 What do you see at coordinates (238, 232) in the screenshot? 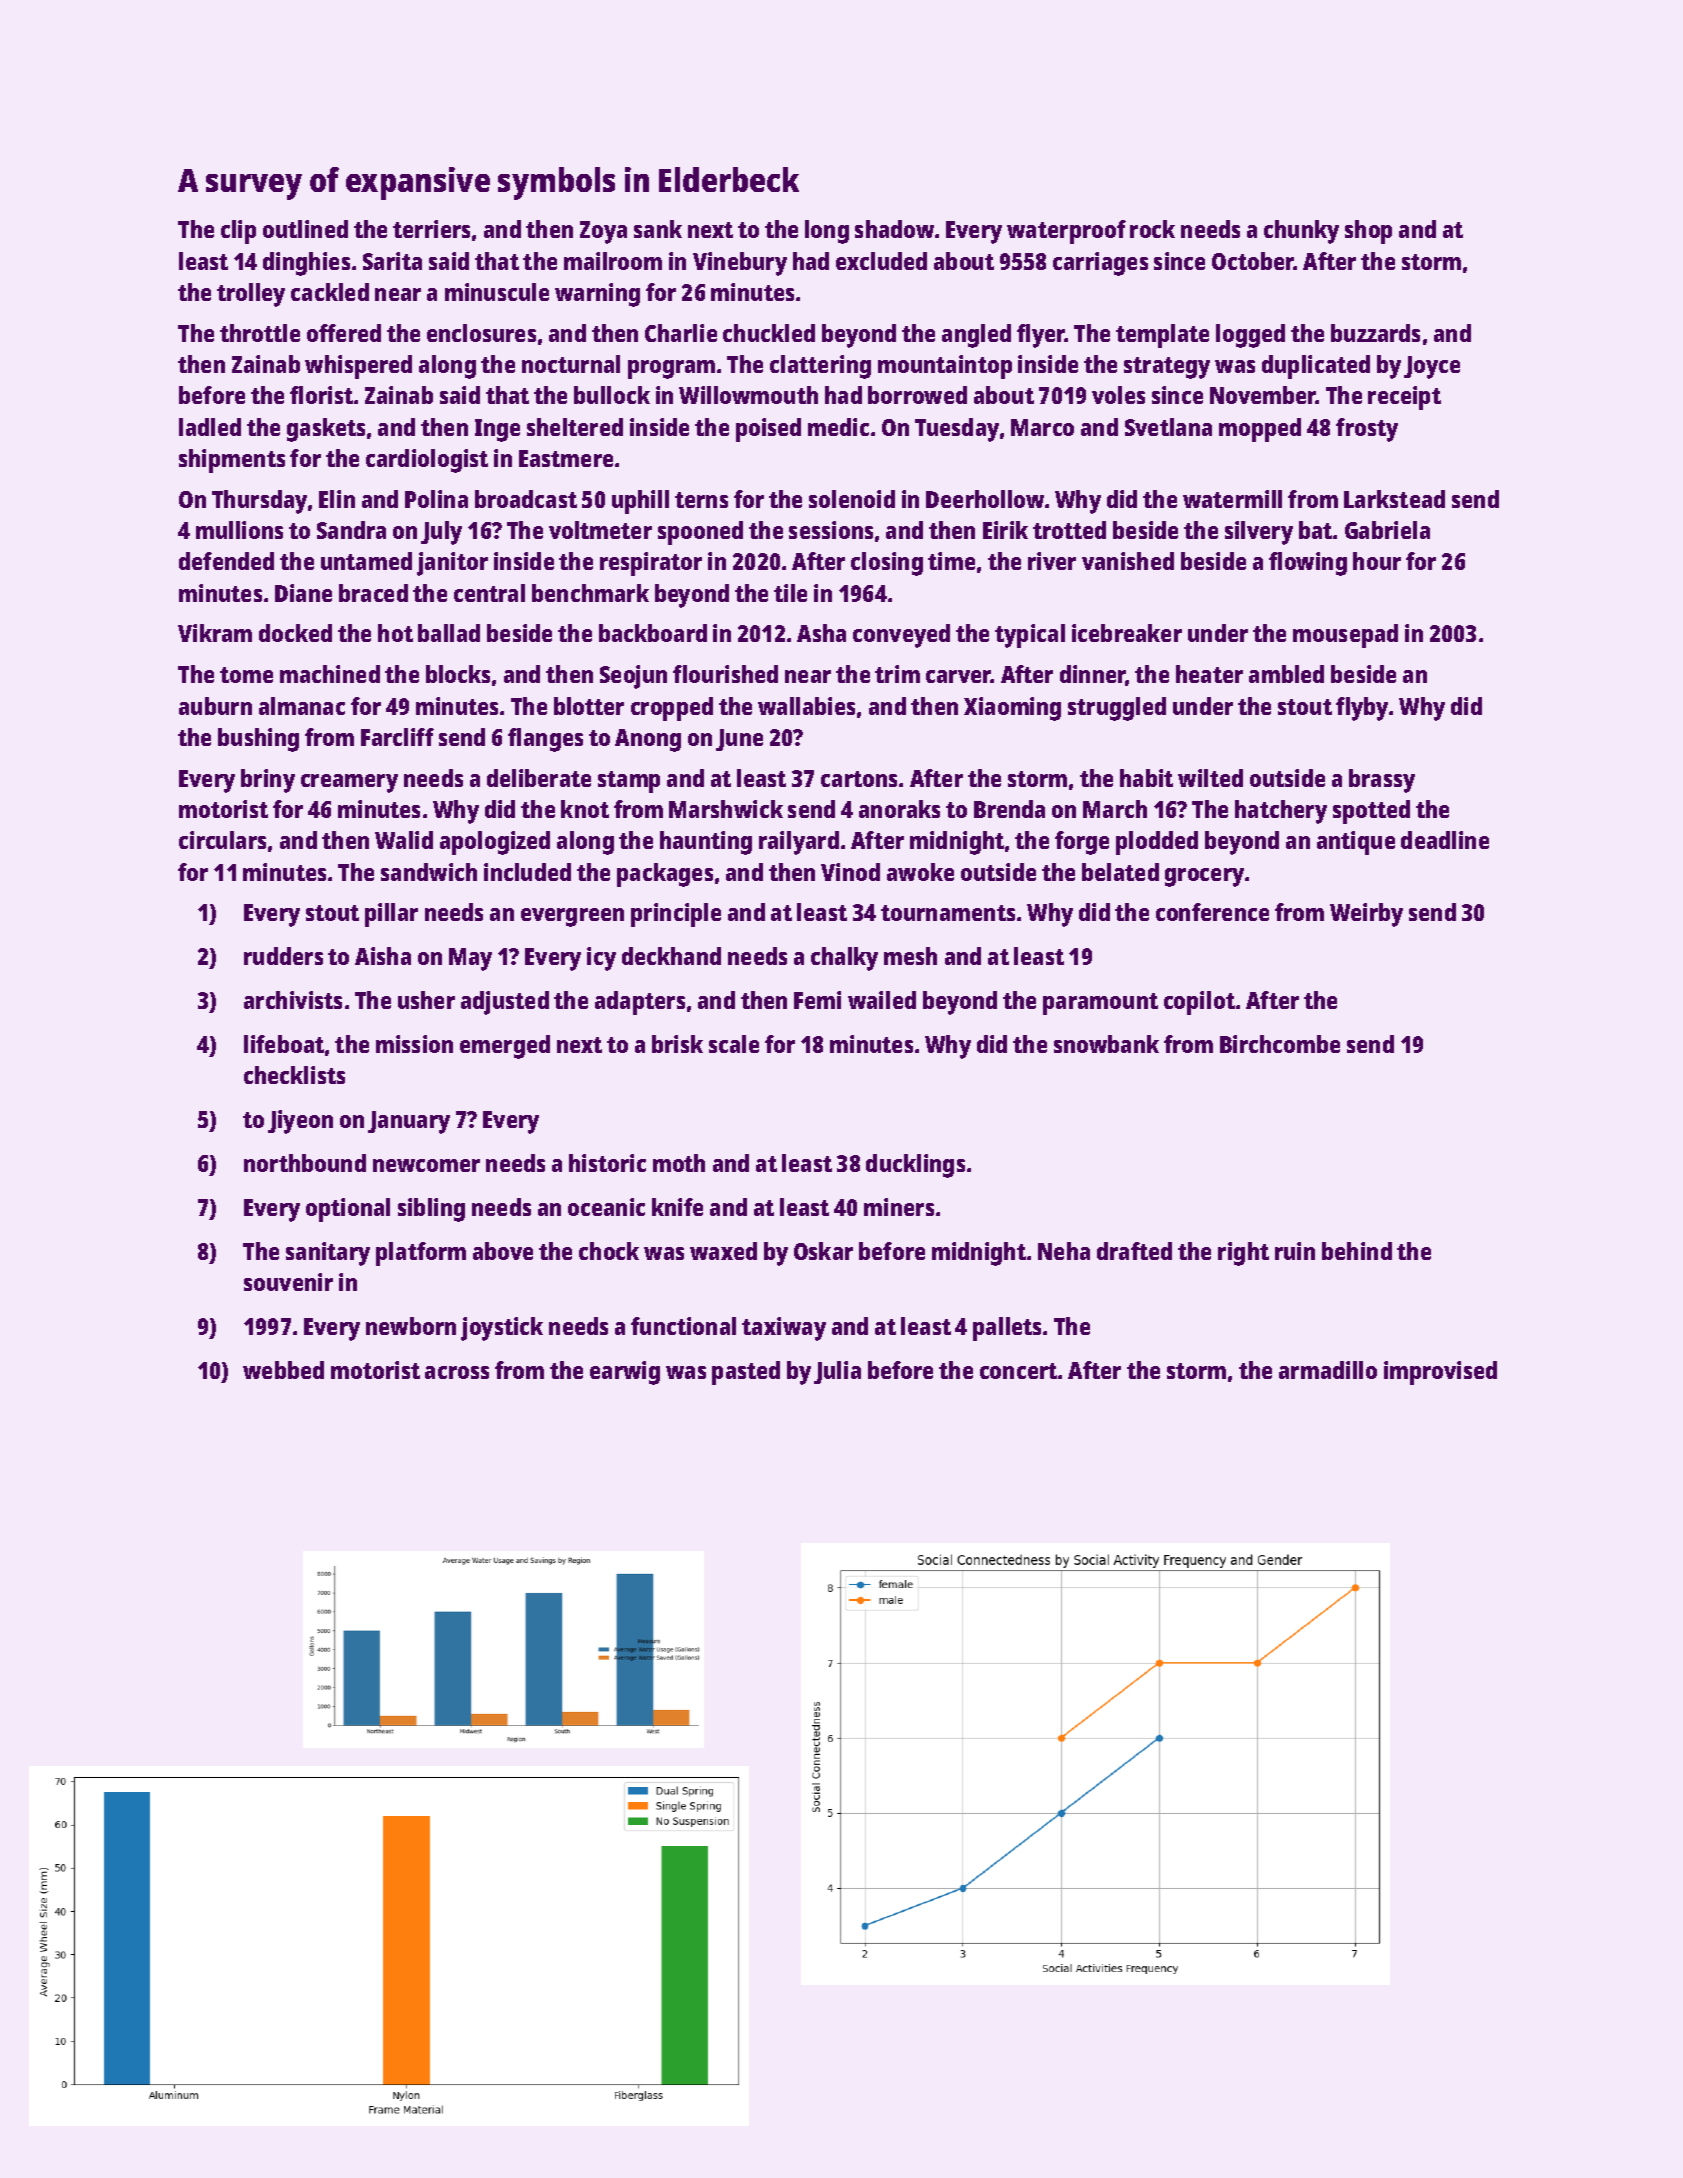
I see `clip` at bounding box center [238, 232].
